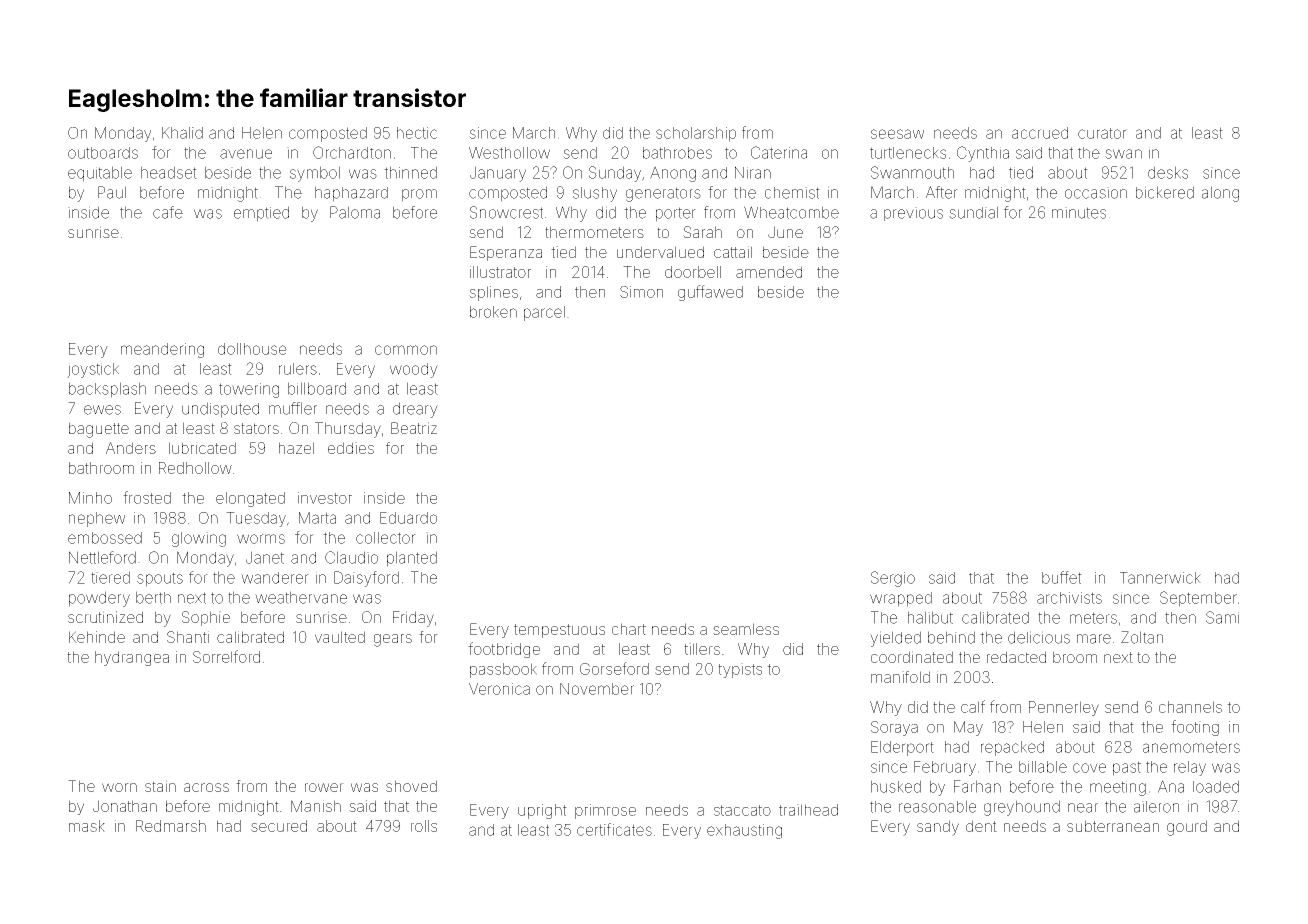  Describe the element at coordinates (893, 579) in the image. I see `Sergio` at that location.
